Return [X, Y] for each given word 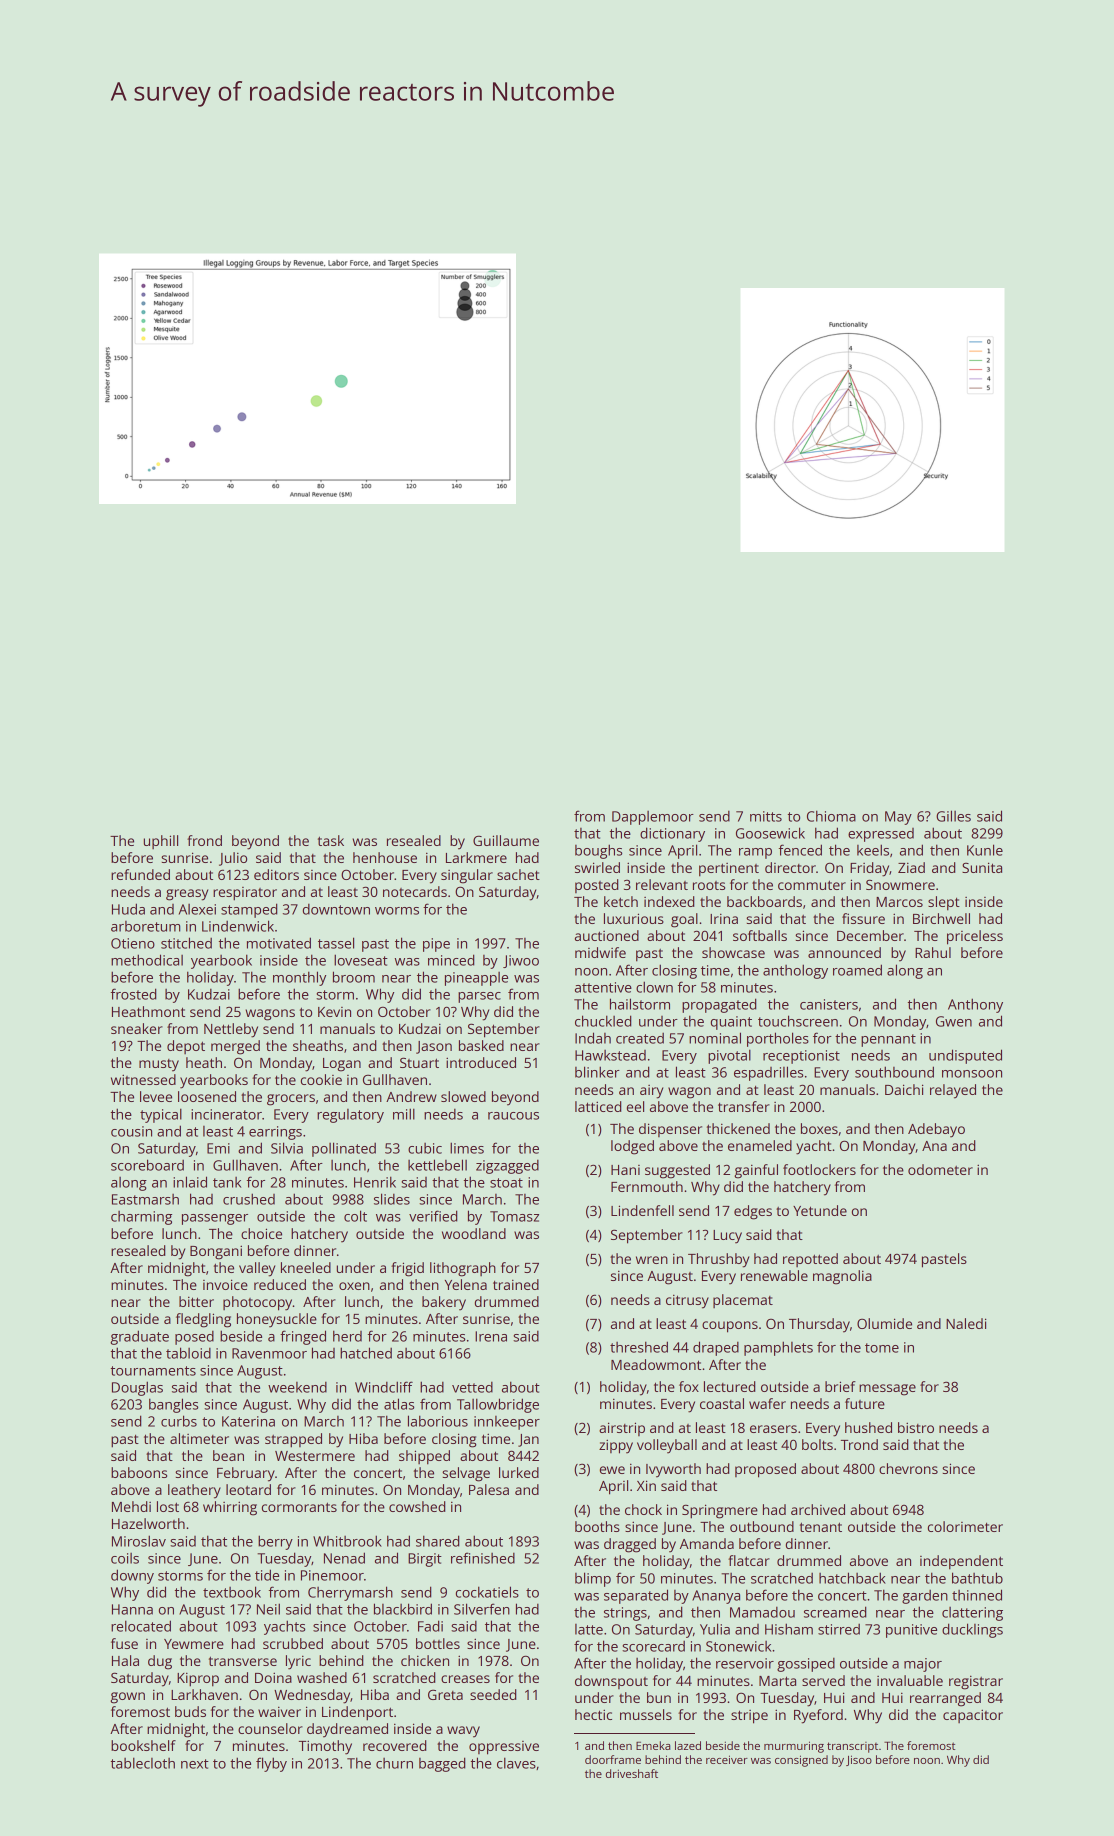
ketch [621, 901]
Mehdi [131, 1506]
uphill [161, 842]
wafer [767, 1403]
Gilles [953, 816]
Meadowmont [656, 1364]
